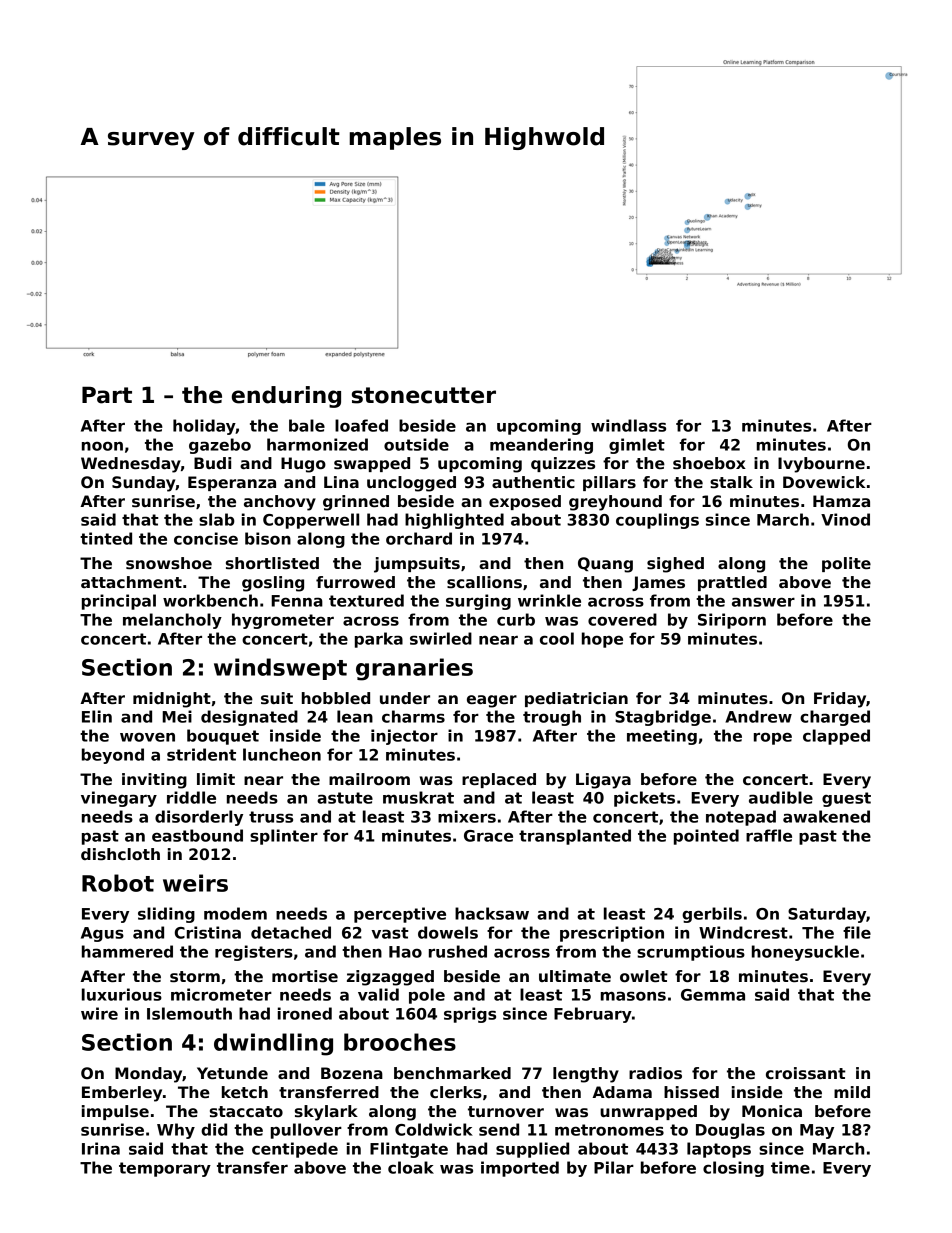 The image size is (952, 1233). I want to click on notepad, so click(741, 818).
